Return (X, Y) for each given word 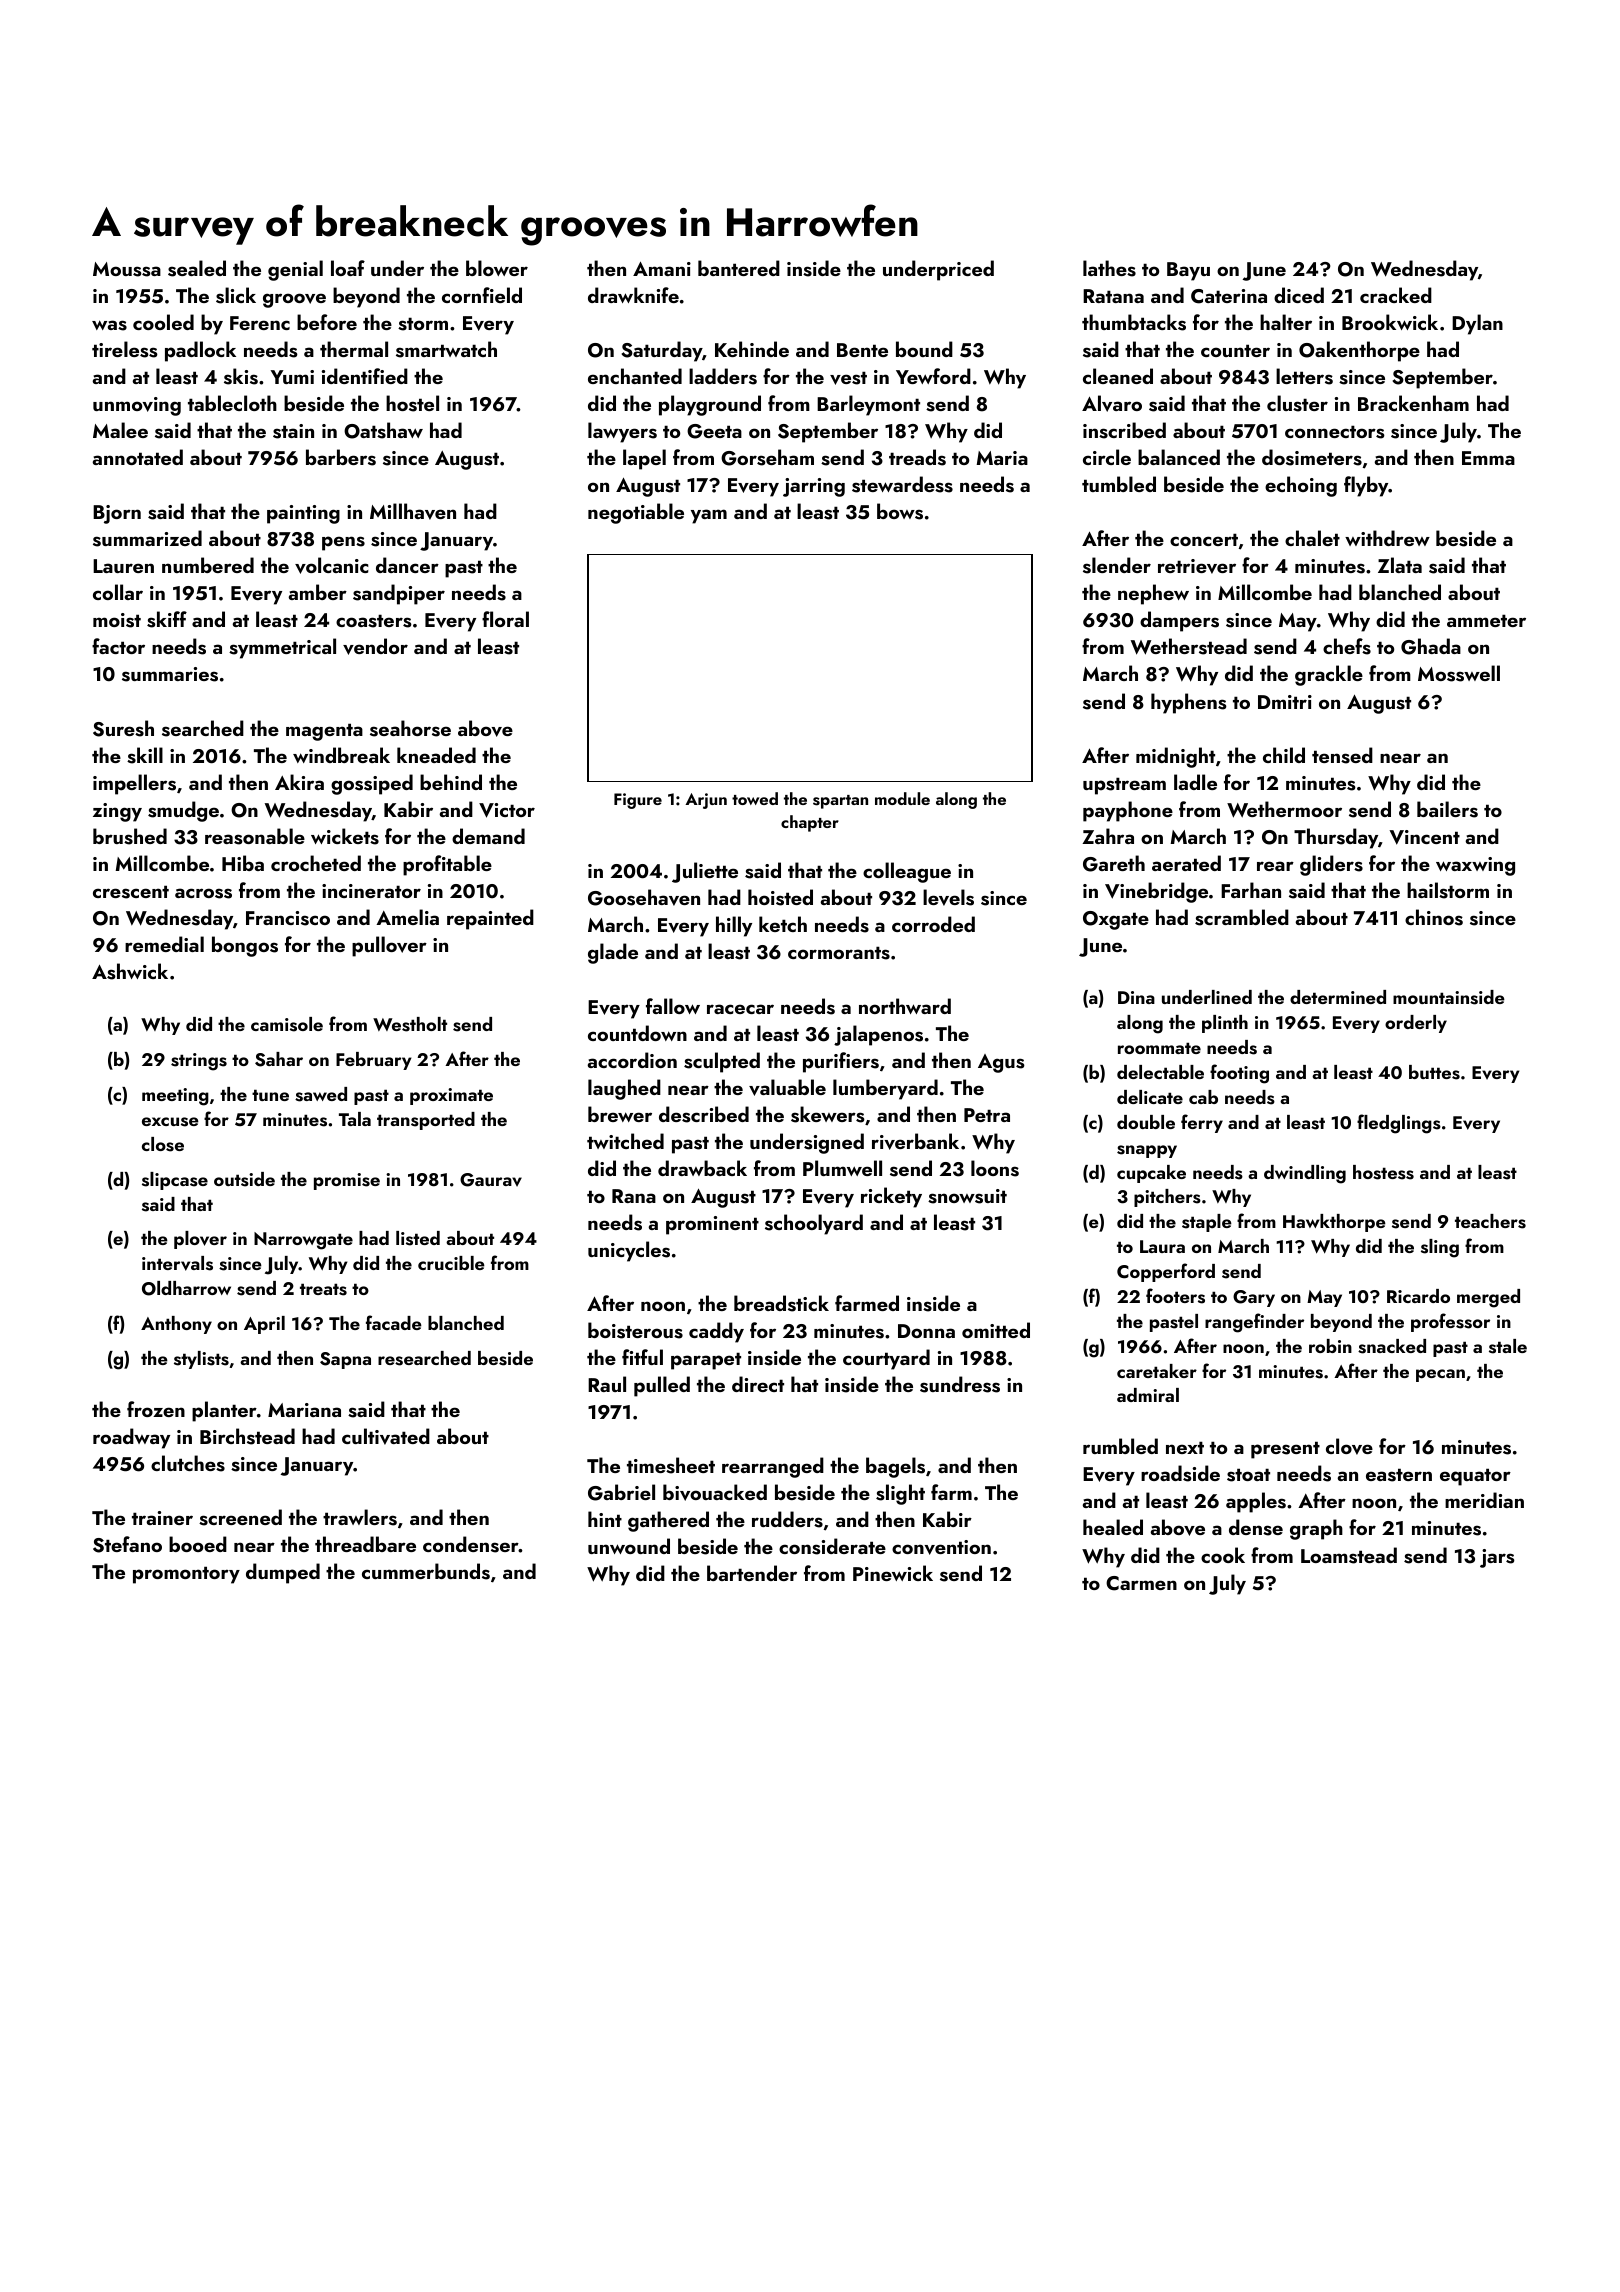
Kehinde (752, 349)
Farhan (1251, 890)
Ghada (1431, 646)
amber (318, 592)
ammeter (1486, 620)
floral (505, 619)
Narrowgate (303, 1241)
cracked (1396, 295)
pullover (389, 946)
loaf (348, 268)
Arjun (706, 801)
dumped (283, 1573)
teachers (1490, 1221)
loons (995, 1168)
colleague (907, 872)
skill (145, 755)
